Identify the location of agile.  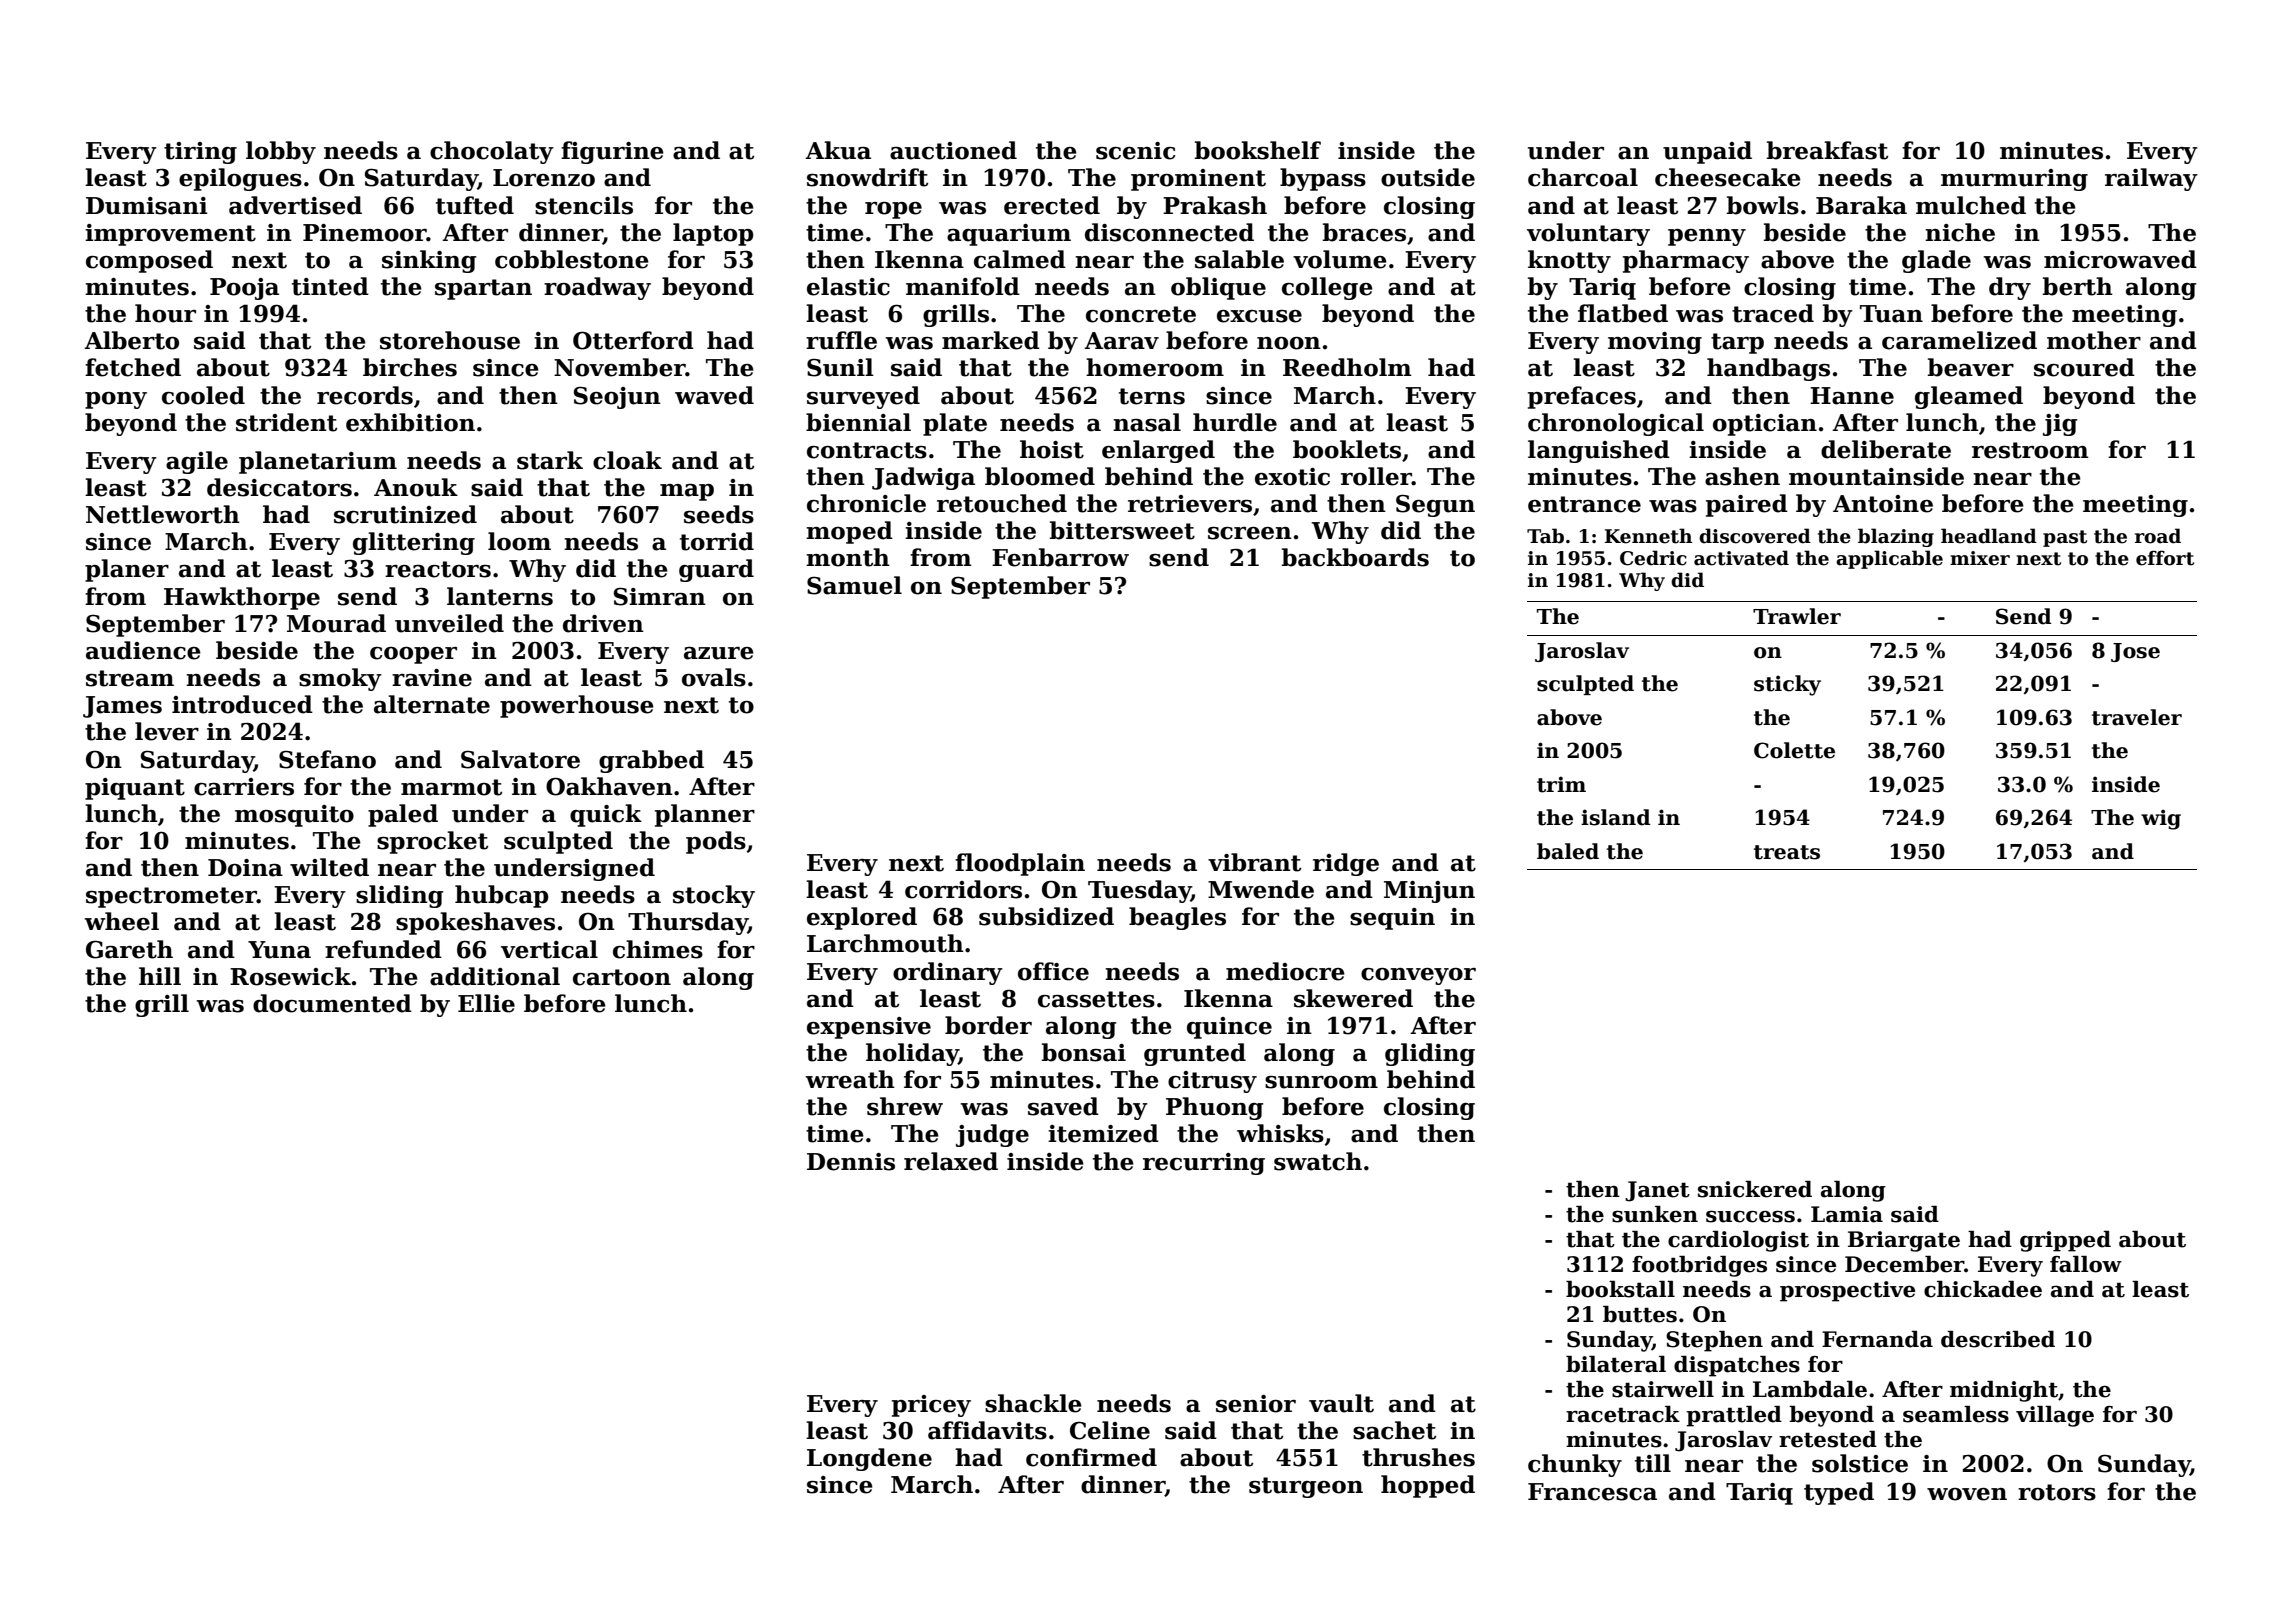
(197, 462).
